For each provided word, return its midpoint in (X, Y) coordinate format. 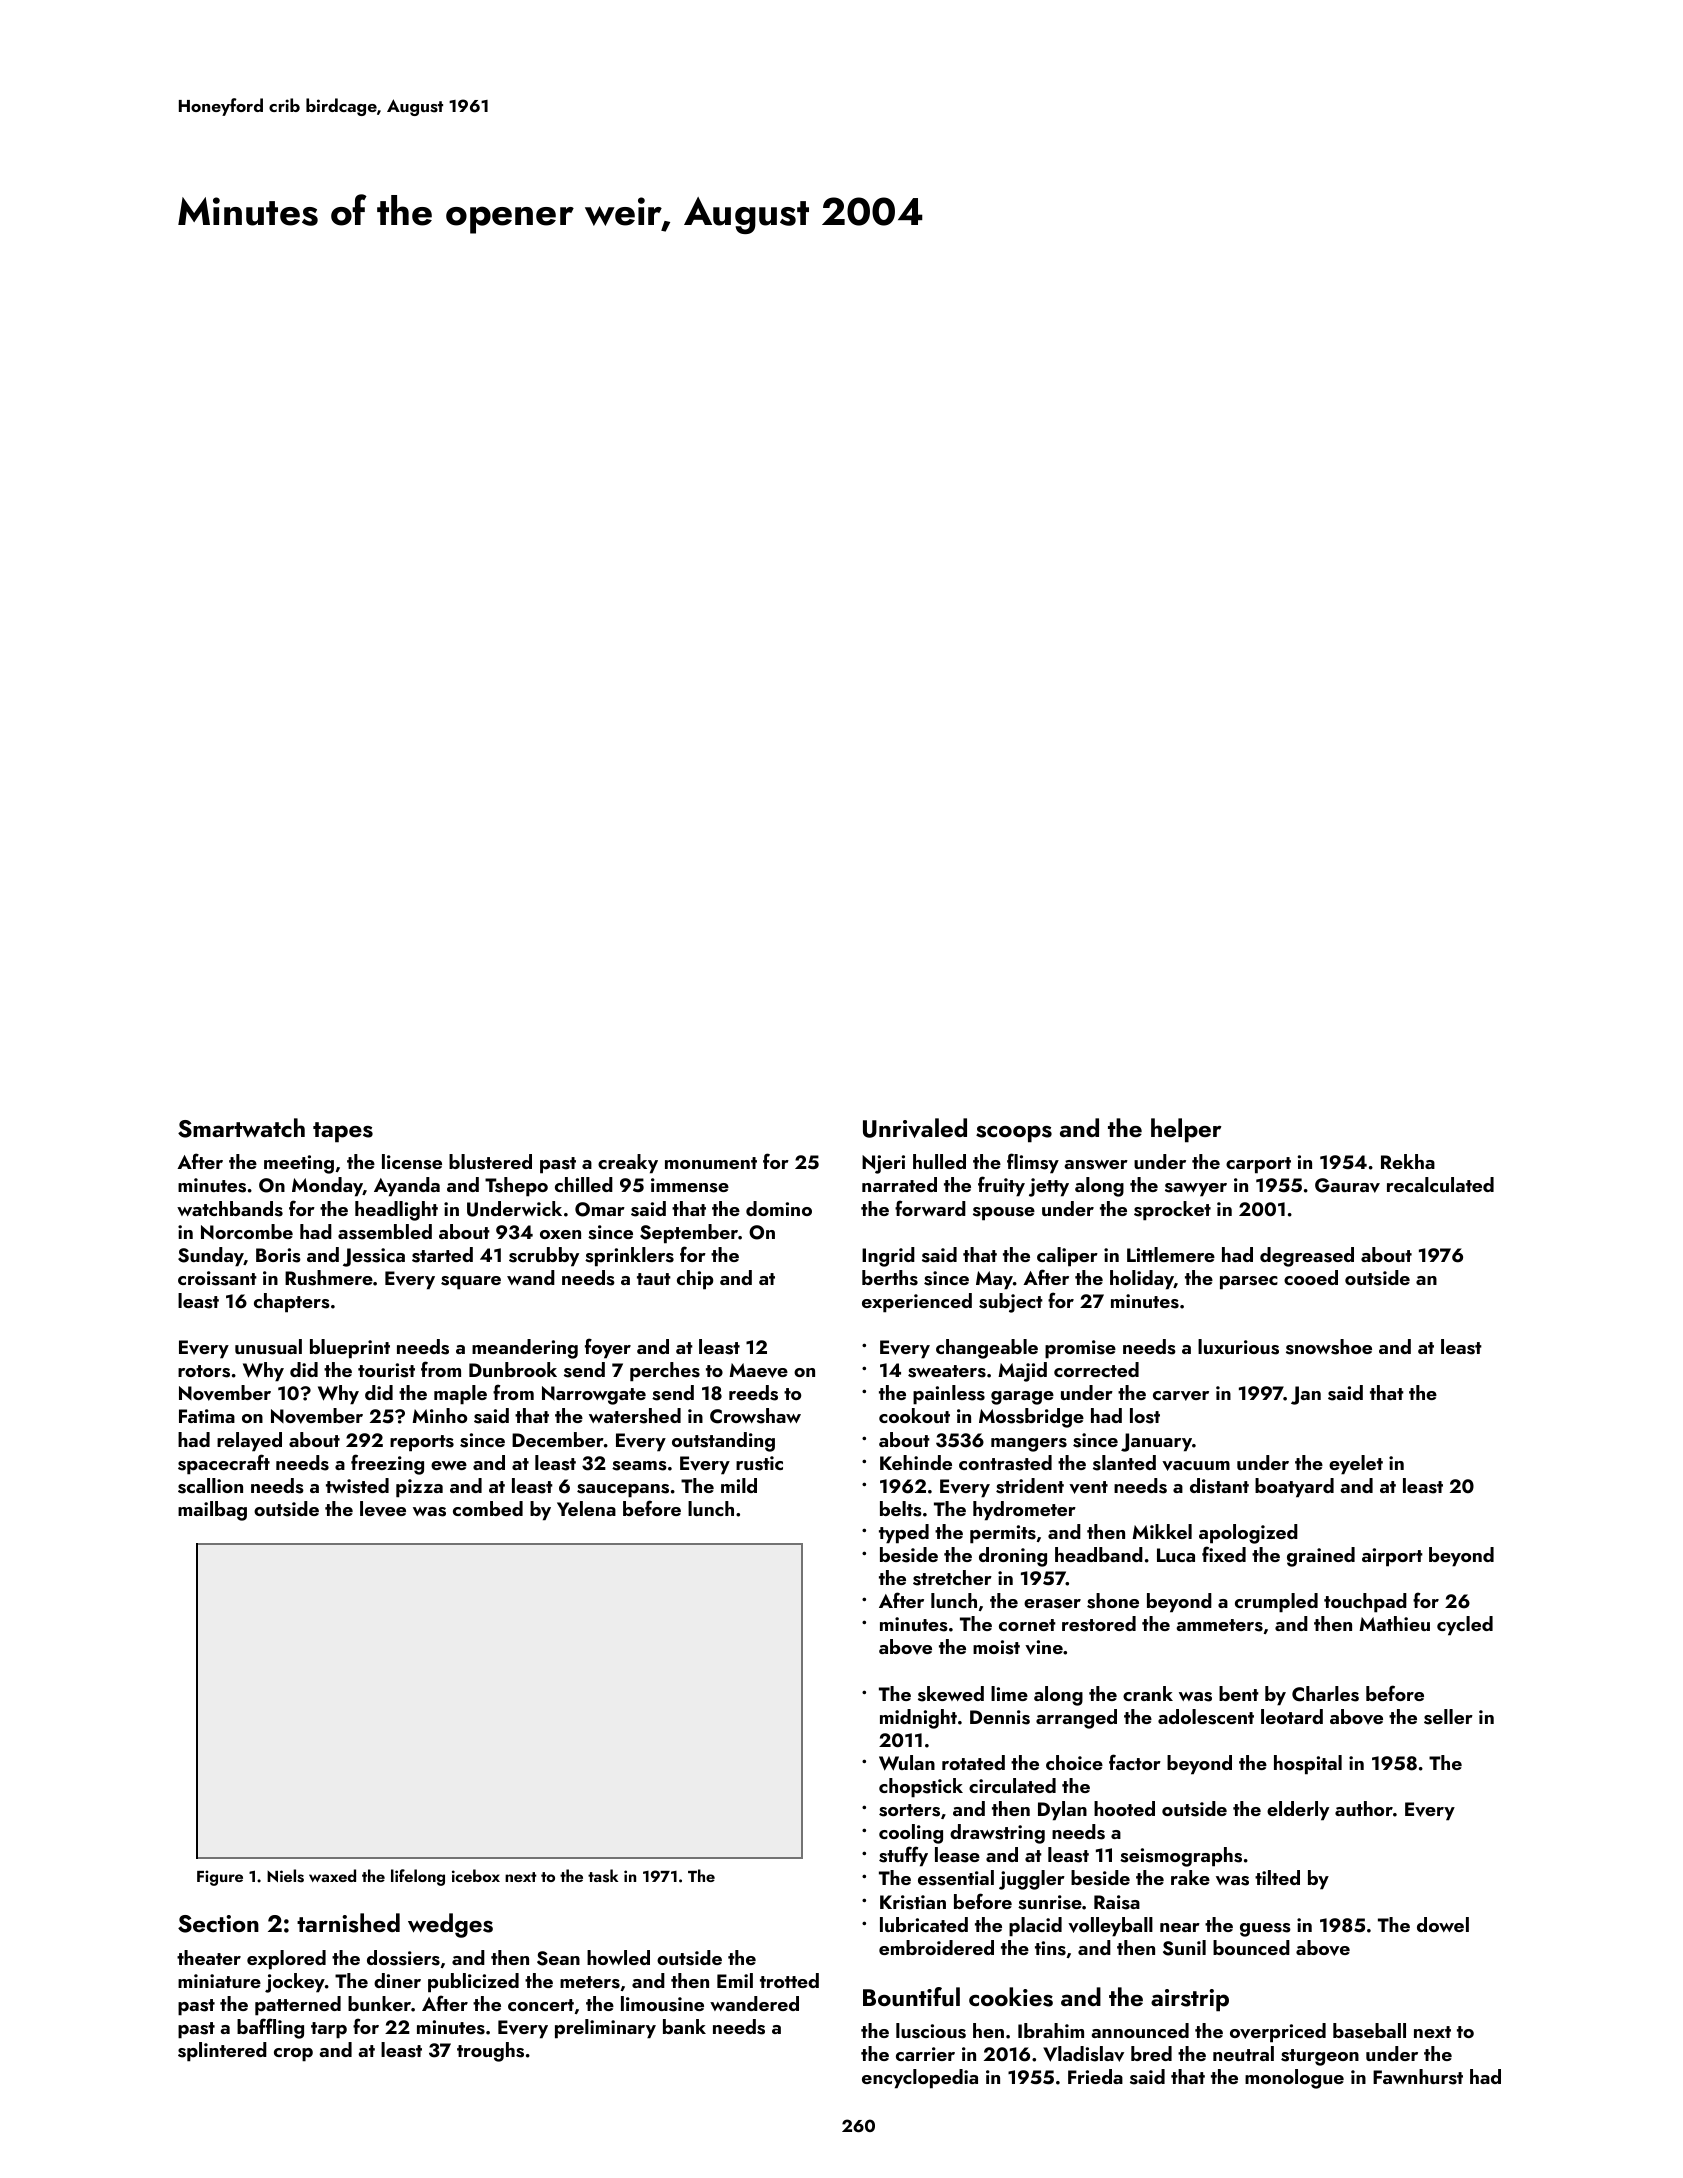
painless (949, 1395)
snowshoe (1329, 1347)
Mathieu (1394, 1623)
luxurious (1238, 1347)
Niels (285, 1876)
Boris (278, 1255)
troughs (490, 2052)
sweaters (947, 1371)
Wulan (907, 1763)
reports (422, 1443)
